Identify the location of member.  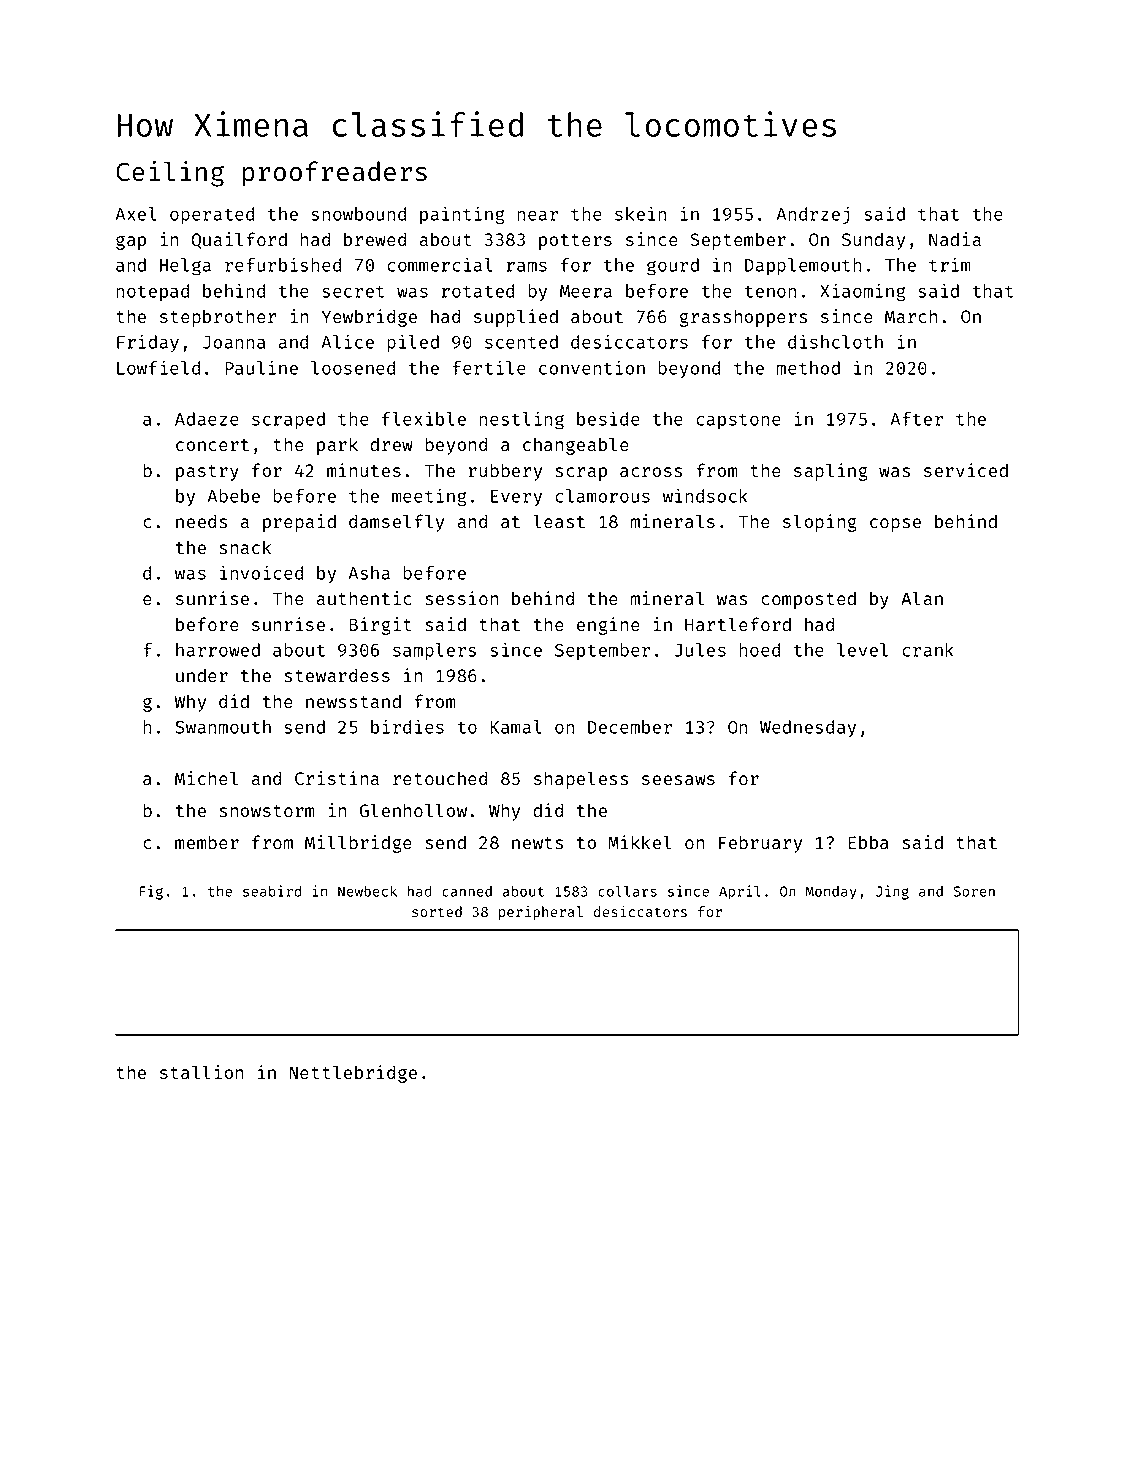
(207, 842).
